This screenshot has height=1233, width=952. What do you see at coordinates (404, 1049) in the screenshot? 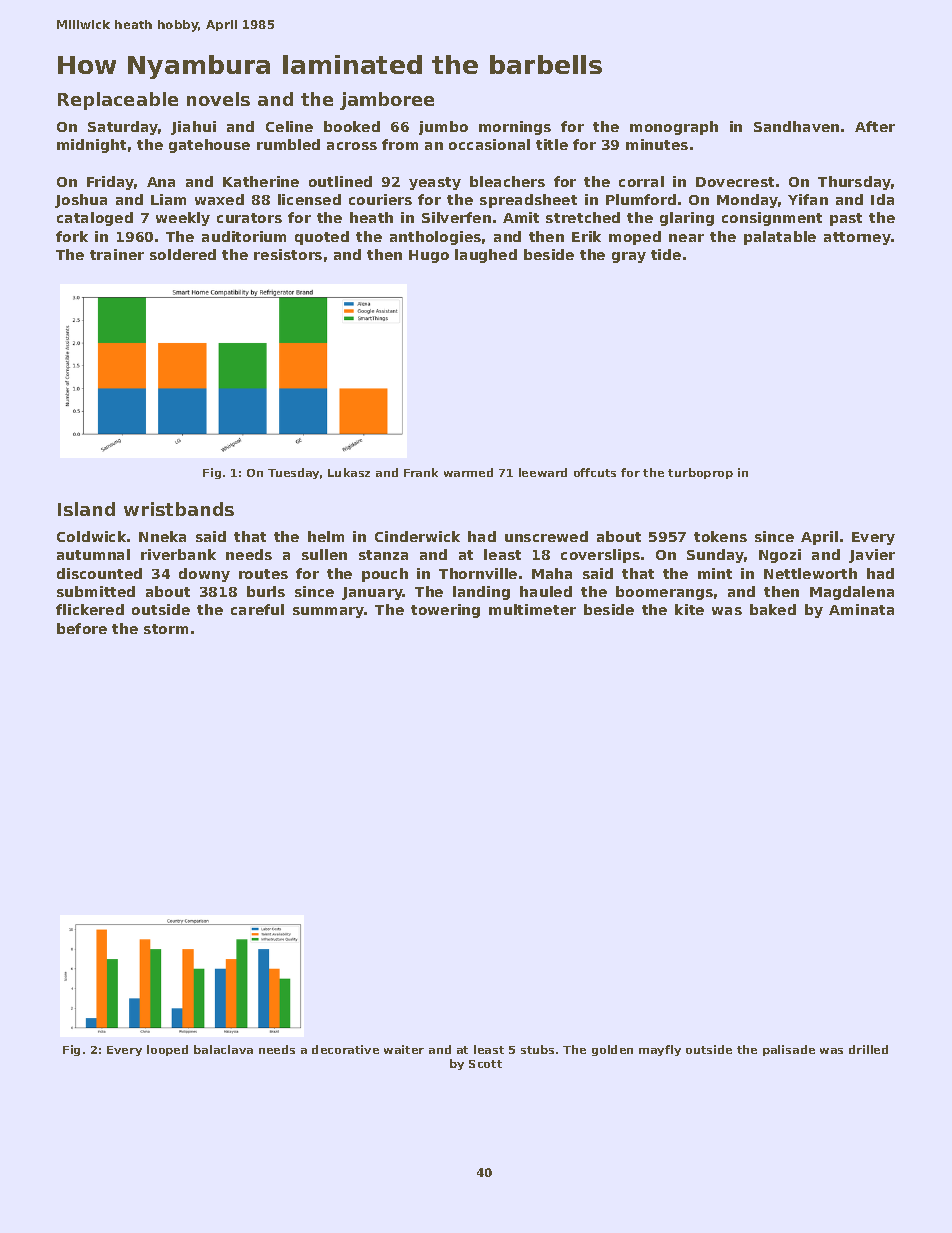
I see `waiter` at bounding box center [404, 1049].
